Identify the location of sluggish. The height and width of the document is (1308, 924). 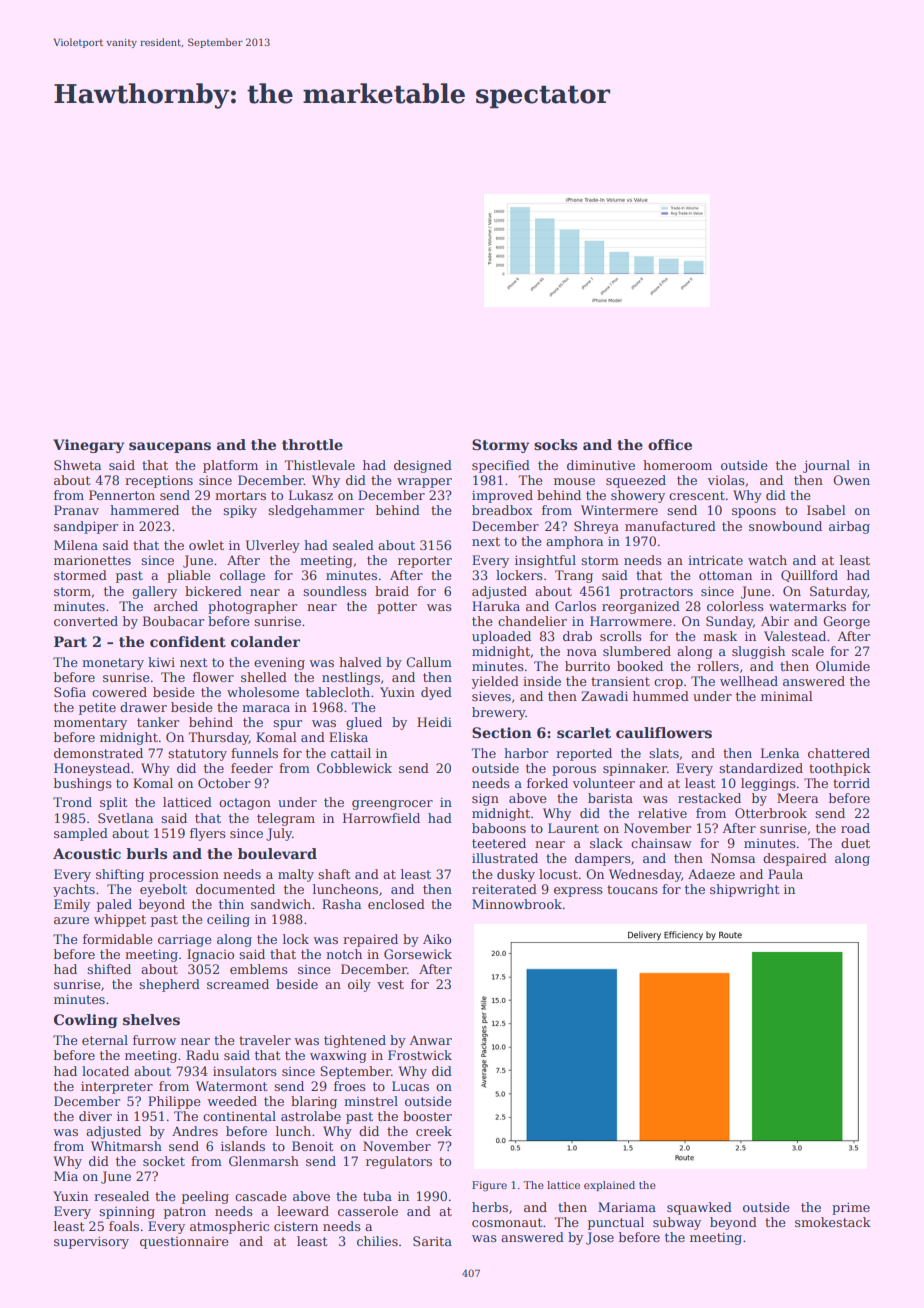
(758, 652).
